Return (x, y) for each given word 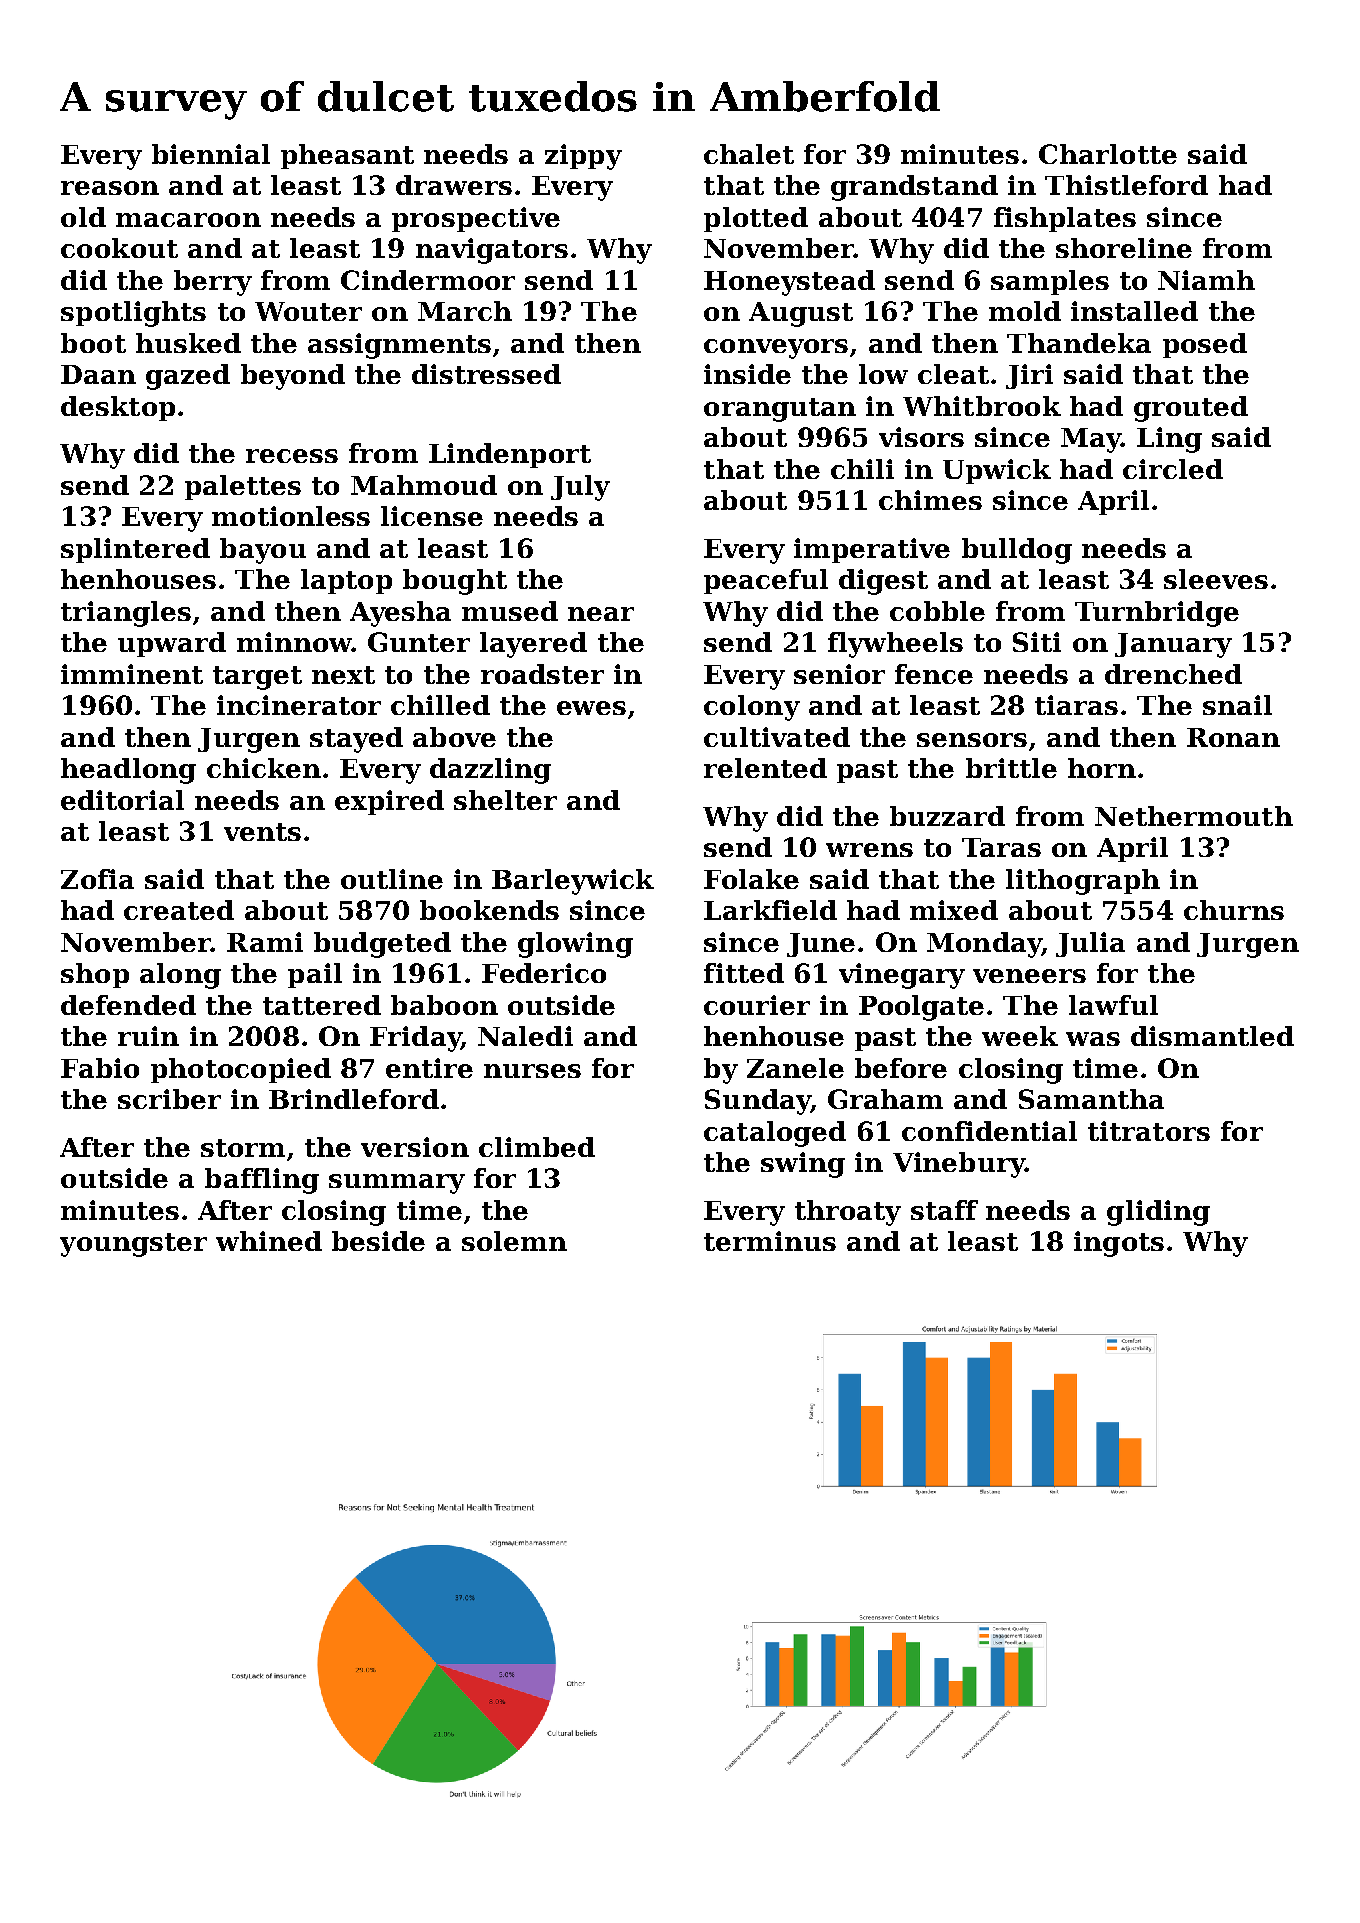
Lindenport (510, 455)
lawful (1113, 1005)
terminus (770, 1241)
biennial (211, 154)
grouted (1191, 409)
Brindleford (354, 1099)
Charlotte (1108, 154)
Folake (751, 879)
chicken (264, 768)
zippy (583, 157)
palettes (243, 487)
